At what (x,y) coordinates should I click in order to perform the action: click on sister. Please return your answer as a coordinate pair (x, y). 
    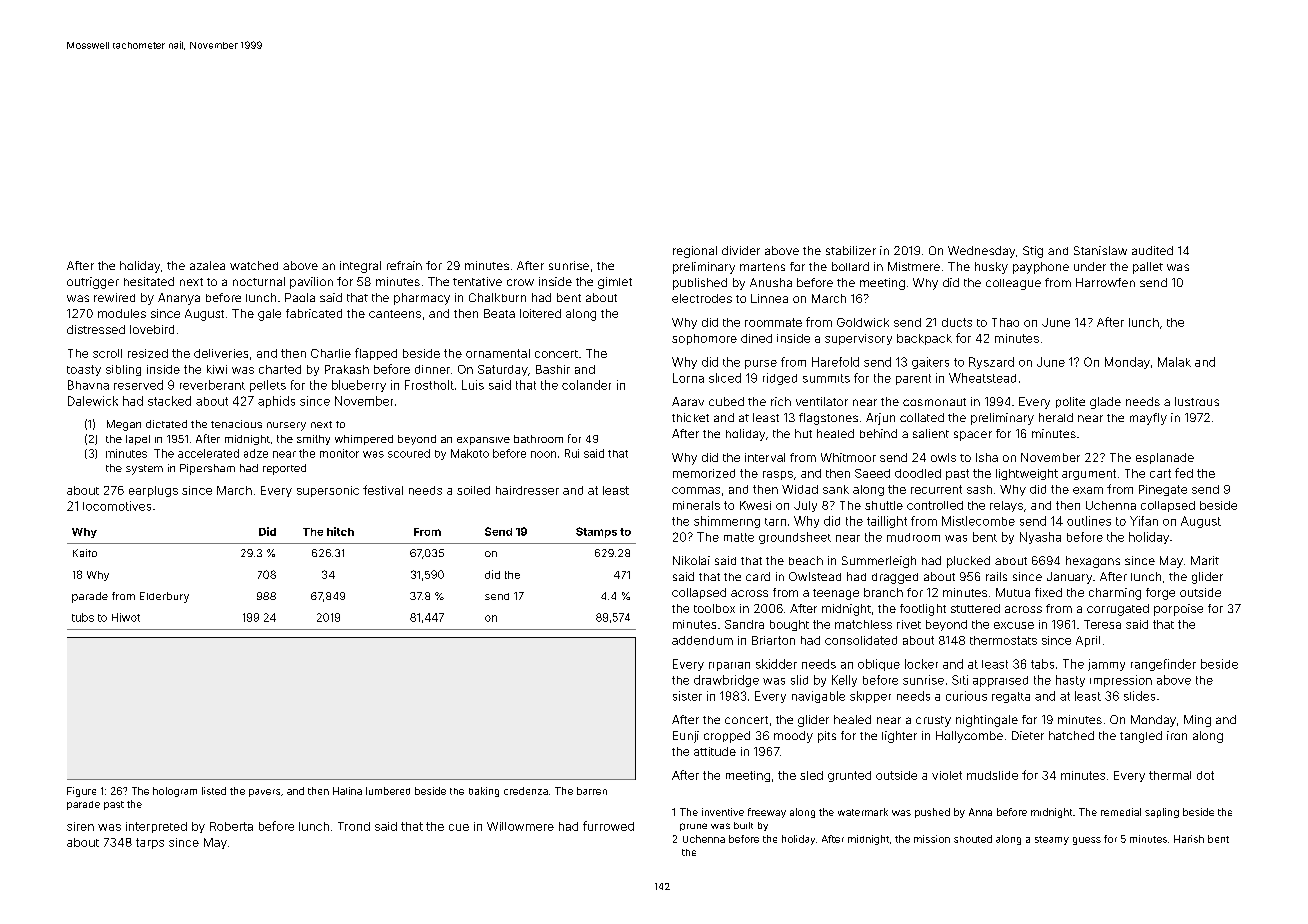
    Looking at the image, I should click on (687, 696).
